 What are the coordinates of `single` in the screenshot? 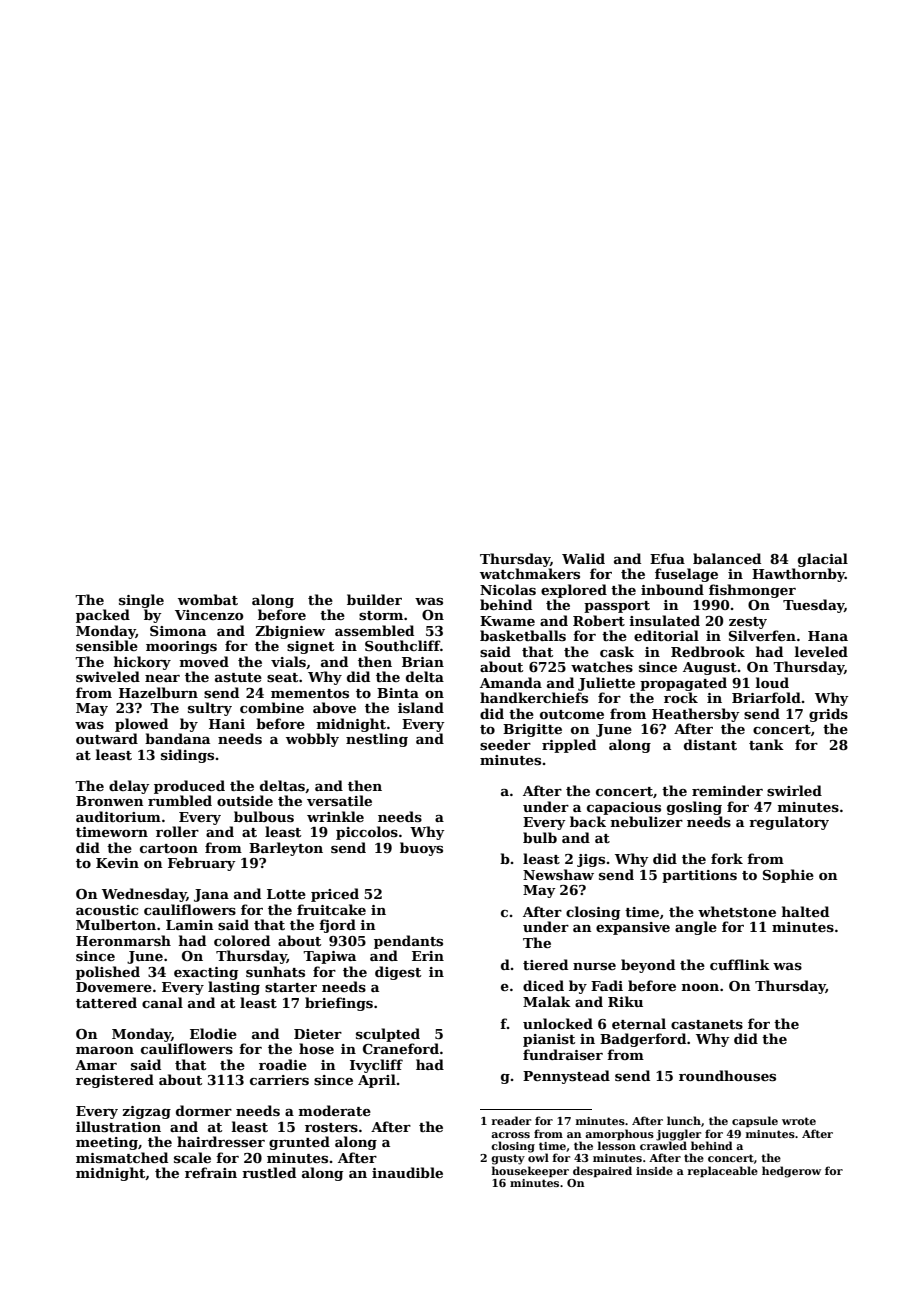 It's located at (141, 601).
